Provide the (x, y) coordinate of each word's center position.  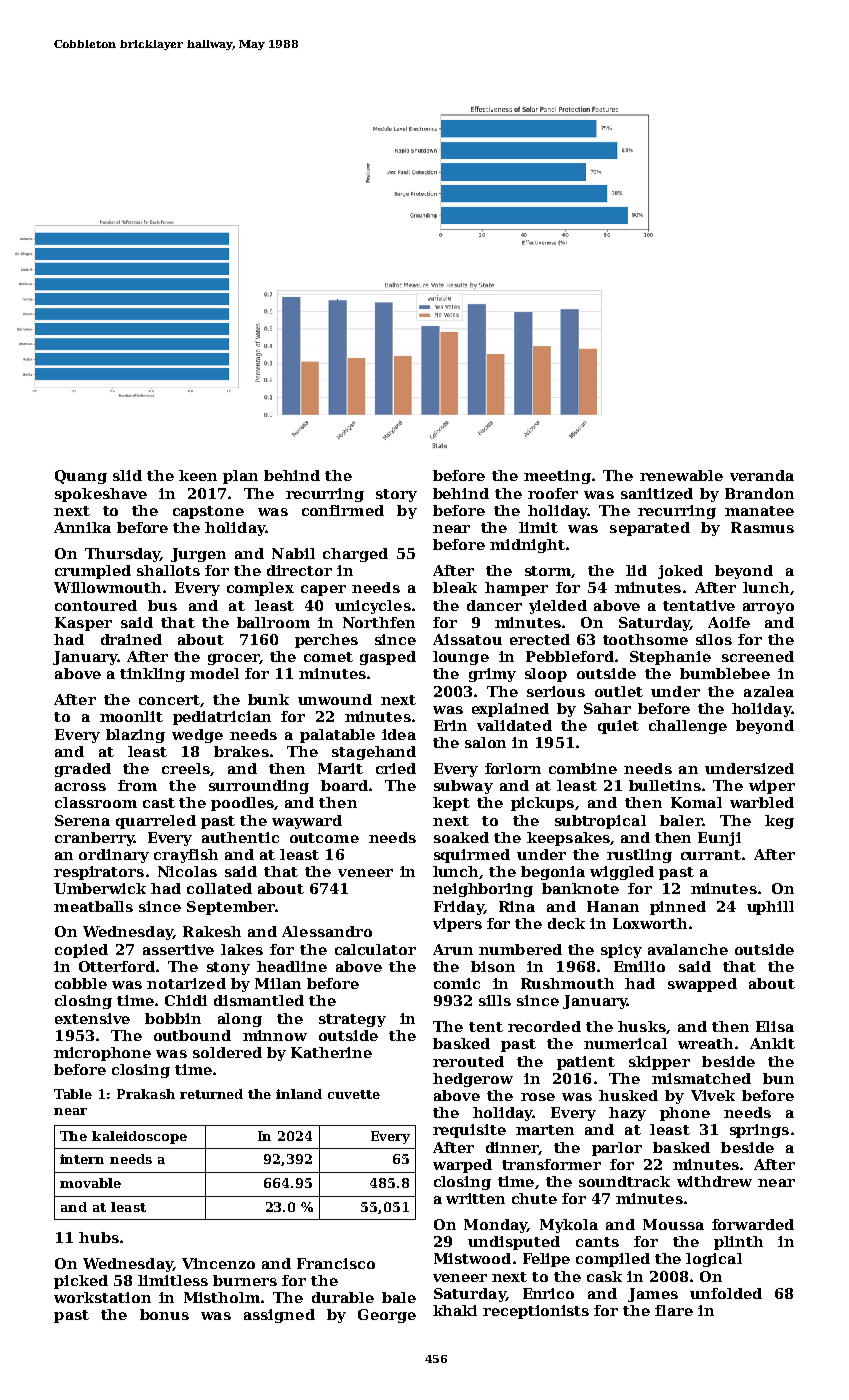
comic (457, 983)
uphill (770, 908)
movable (90, 1183)
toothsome (645, 639)
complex (260, 589)
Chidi (186, 1000)
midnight (527, 546)
